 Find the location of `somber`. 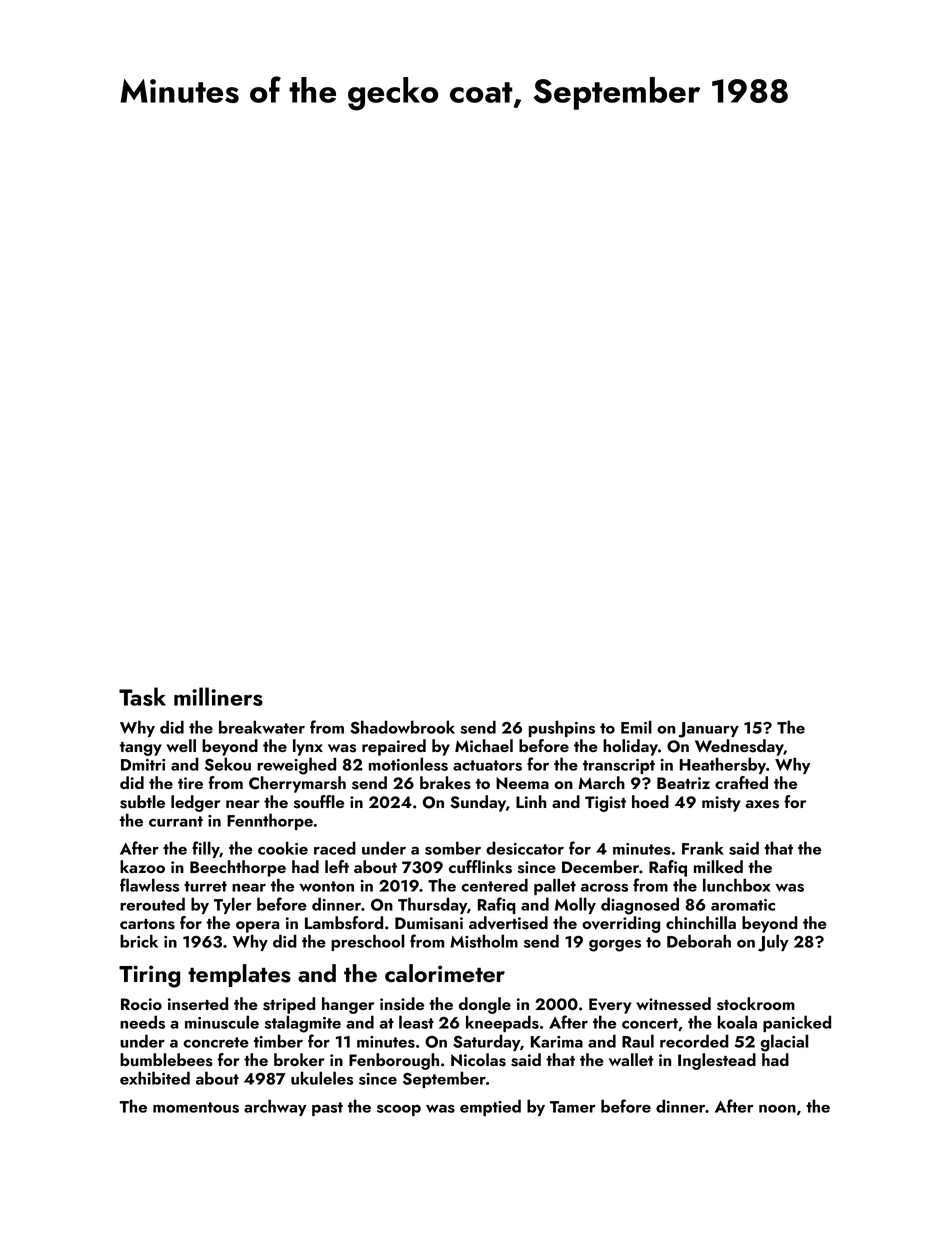

somber is located at coordinates (453, 848).
